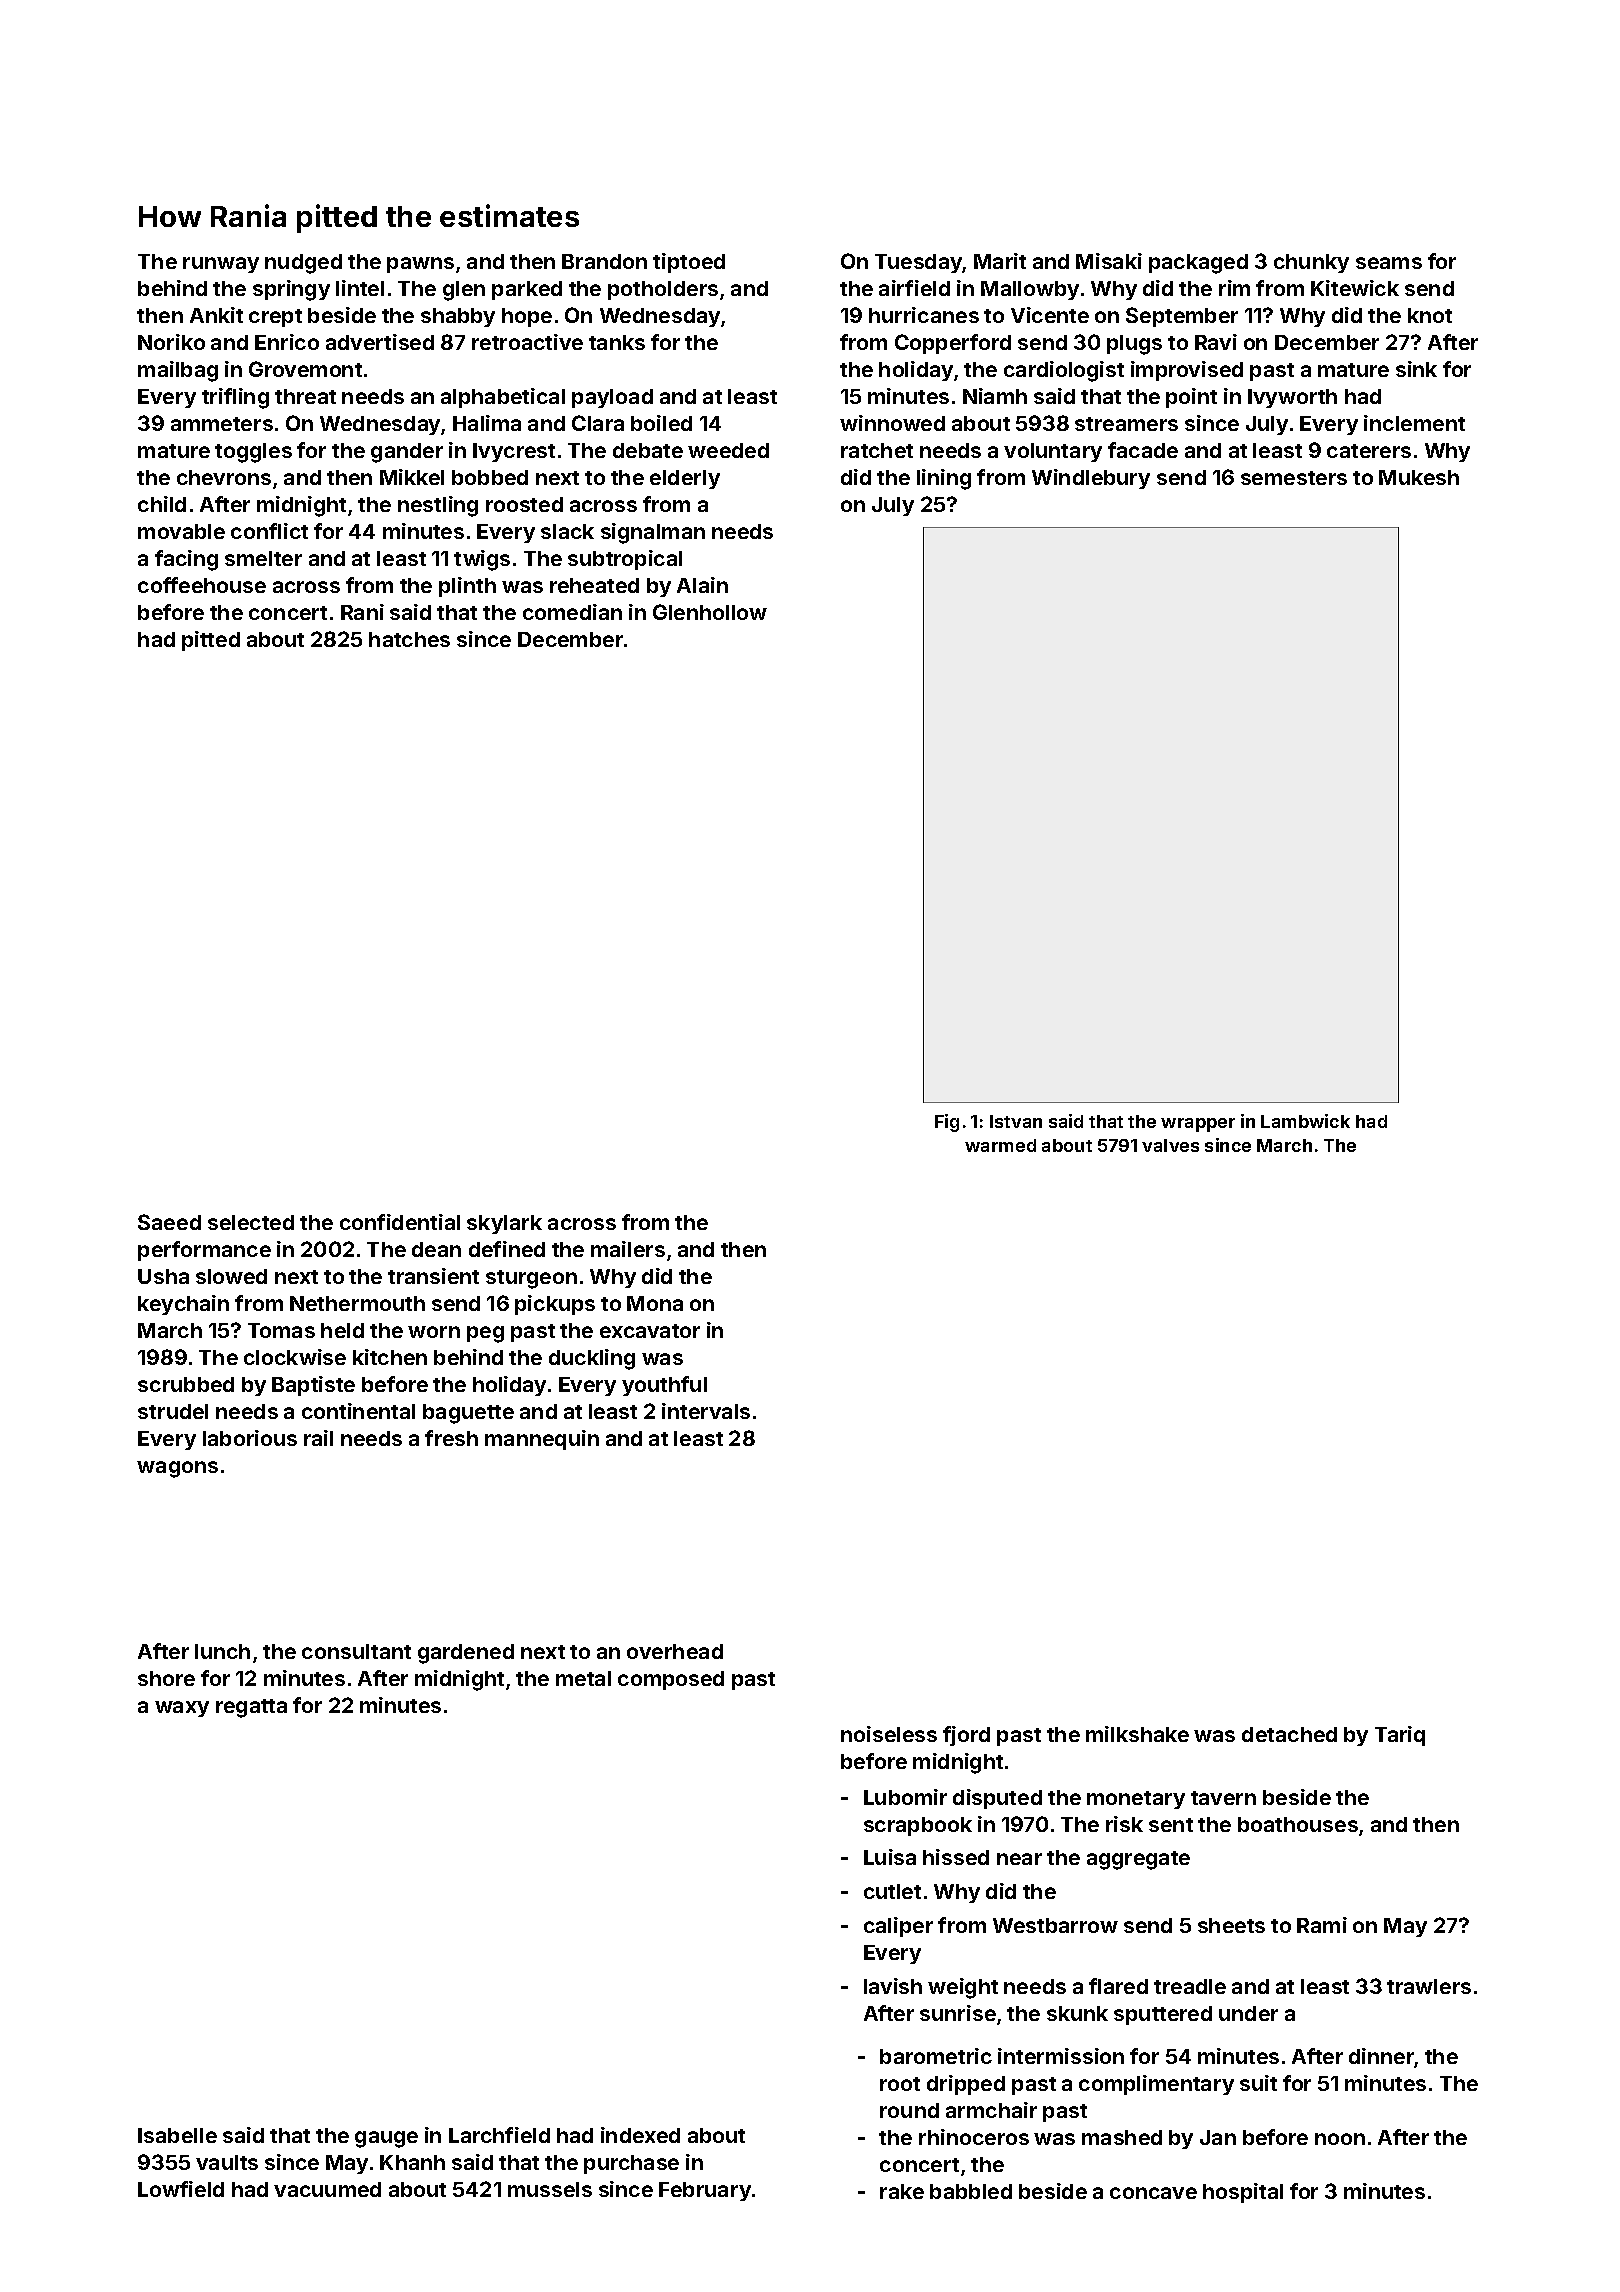 The width and height of the document is (1620, 2292). What do you see at coordinates (169, 1222) in the document?
I see `Saeed` at bounding box center [169, 1222].
